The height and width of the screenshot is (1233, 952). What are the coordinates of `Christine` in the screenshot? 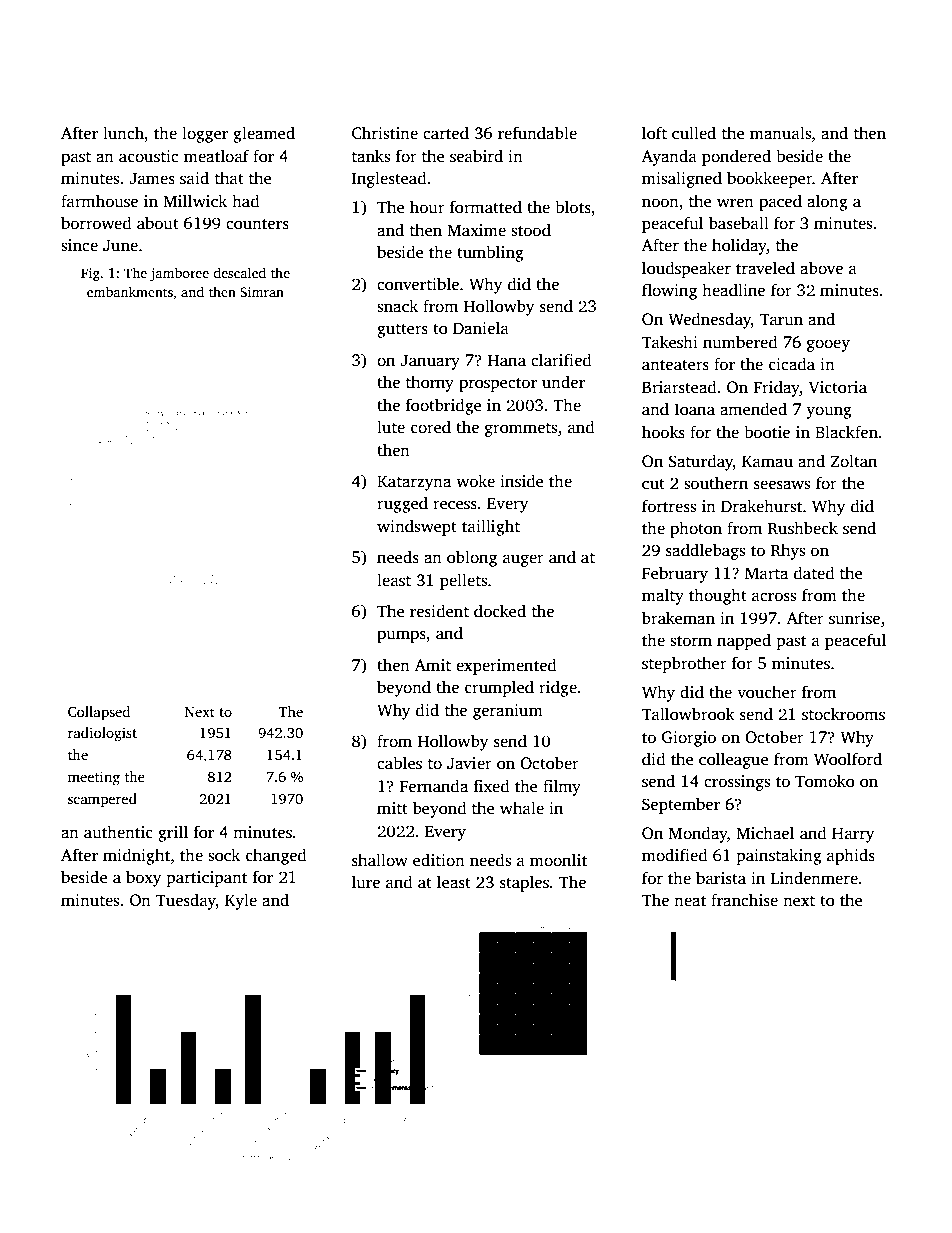 It's located at (385, 133).
